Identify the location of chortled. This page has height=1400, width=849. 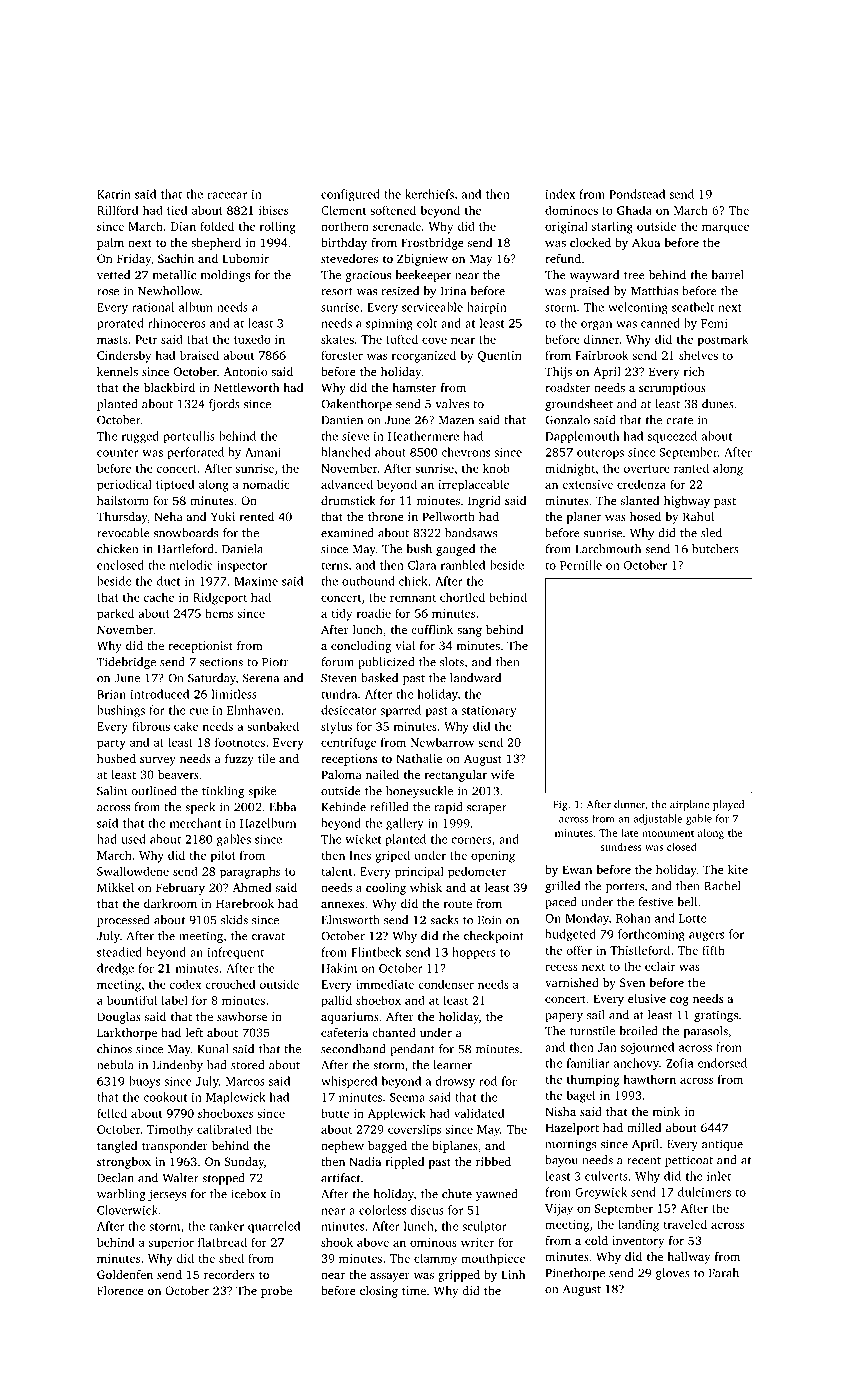
(462, 597).
